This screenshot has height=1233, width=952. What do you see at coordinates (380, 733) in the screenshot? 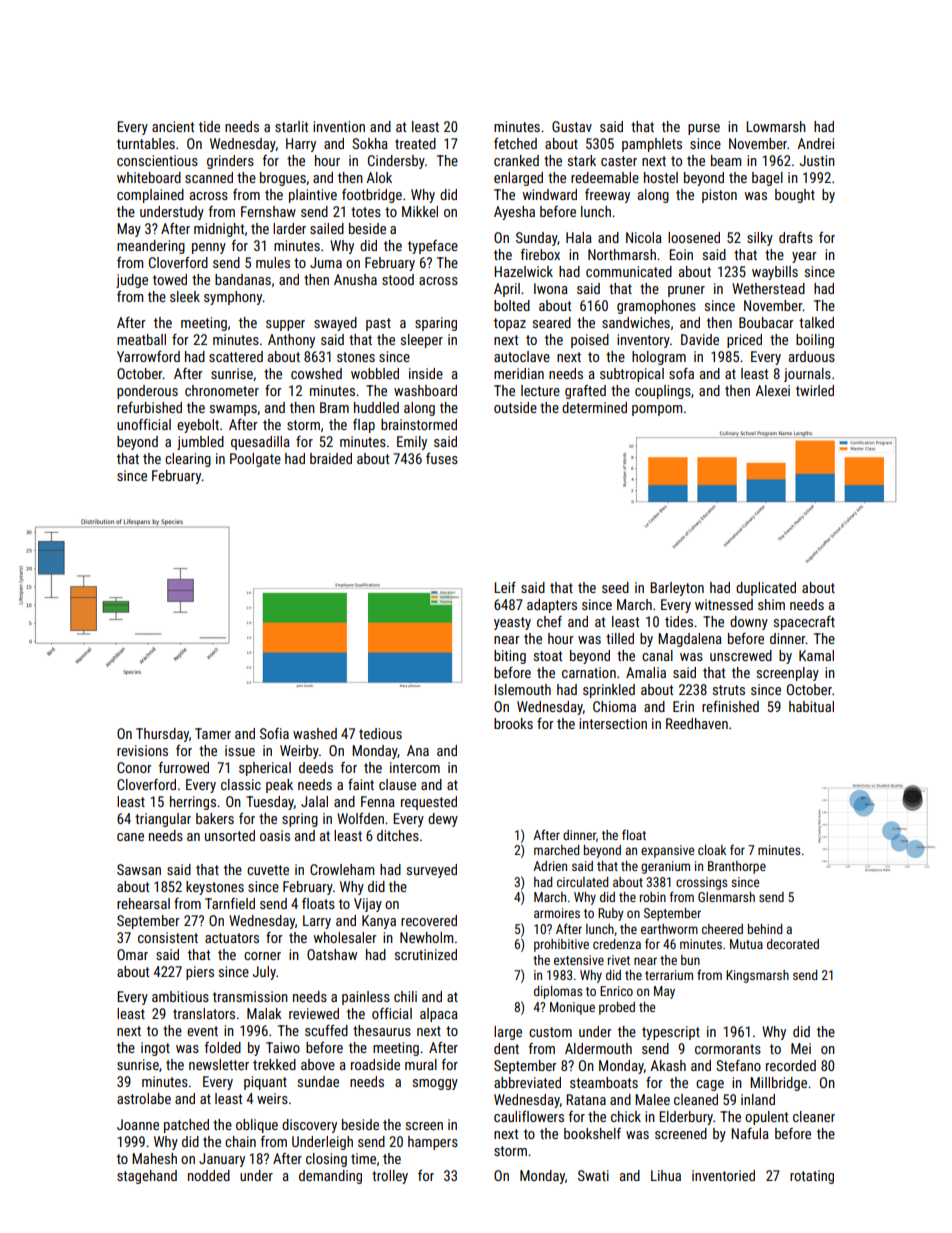
I see `tedious` at bounding box center [380, 733].
